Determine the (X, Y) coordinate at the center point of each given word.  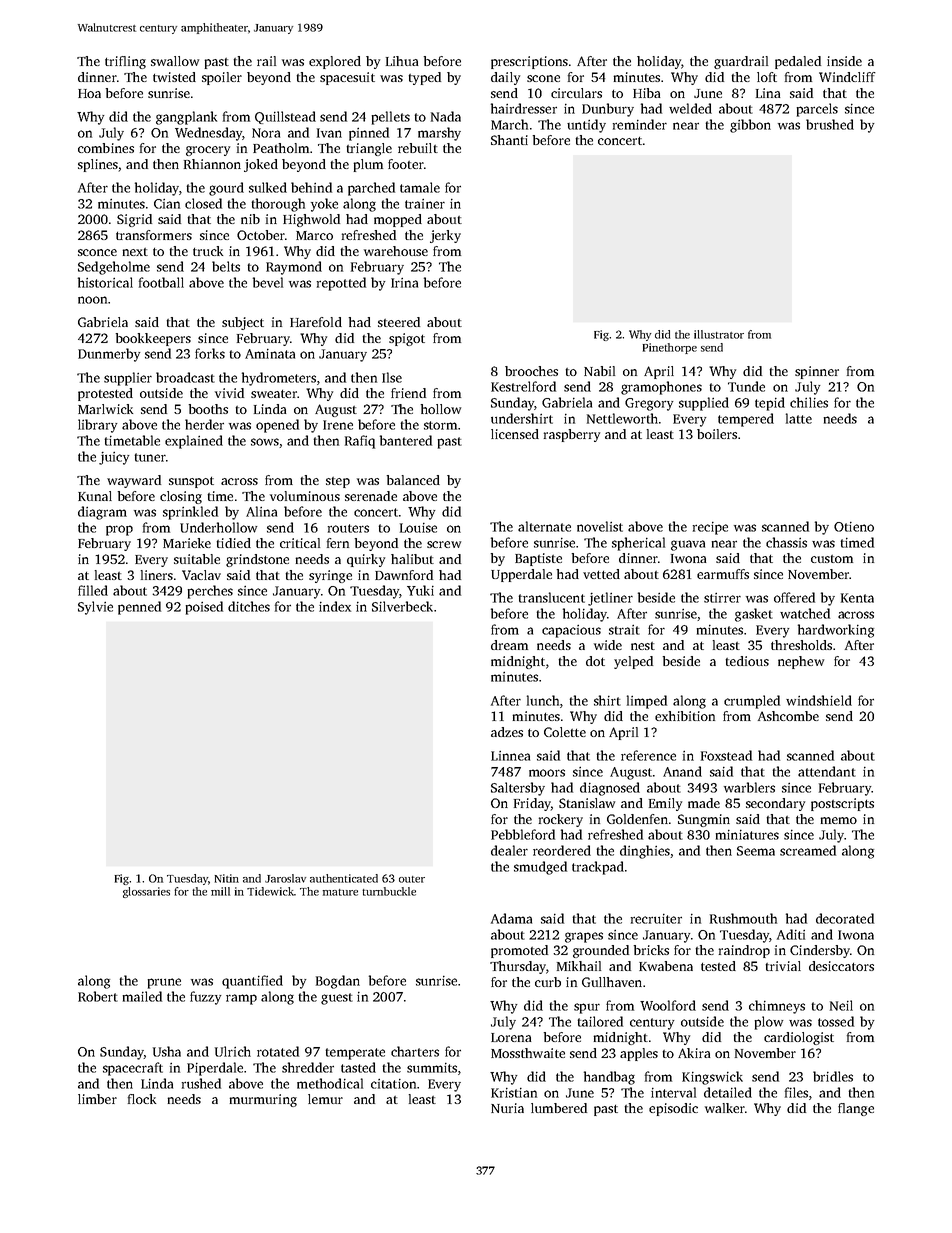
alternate (544, 526)
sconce (97, 252)
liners (157, 575)
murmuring (263, 1100)
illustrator (719, 334)
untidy (586, 126)
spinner (817, 372)
